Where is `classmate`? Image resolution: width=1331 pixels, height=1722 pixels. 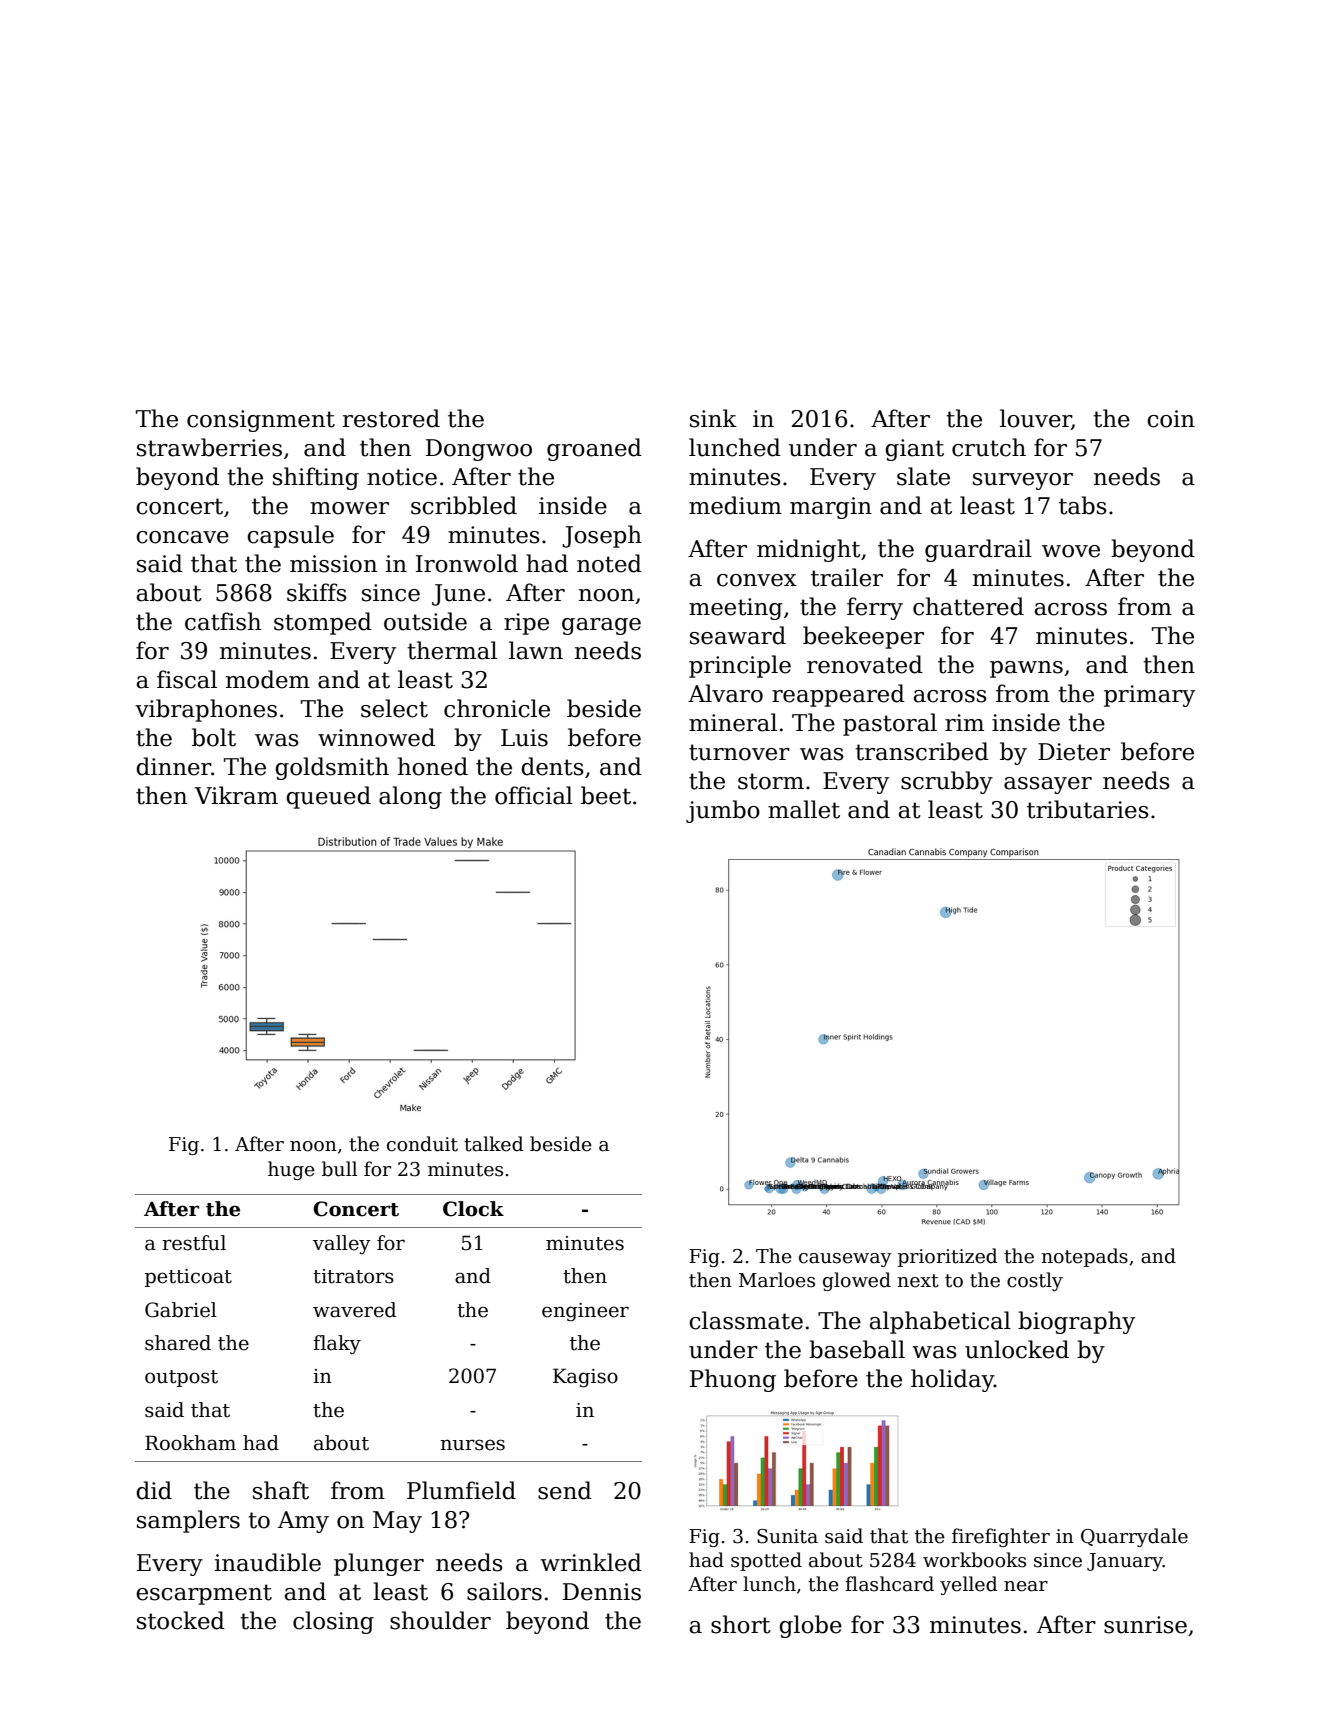
classmate is located at coordinates (746, 1320).
